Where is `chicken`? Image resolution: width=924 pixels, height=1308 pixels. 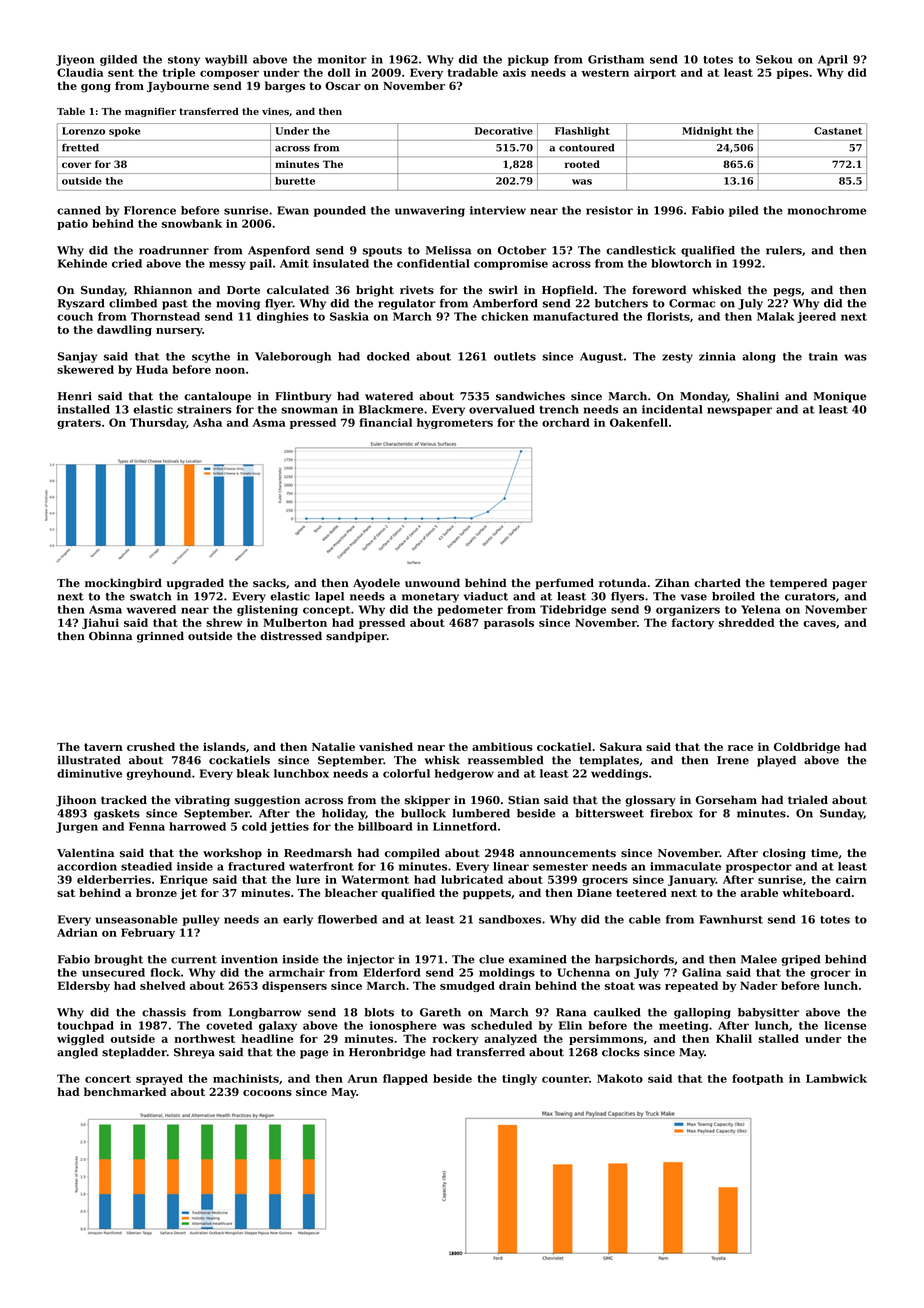 chicken is located at coordinates (505, 316).
